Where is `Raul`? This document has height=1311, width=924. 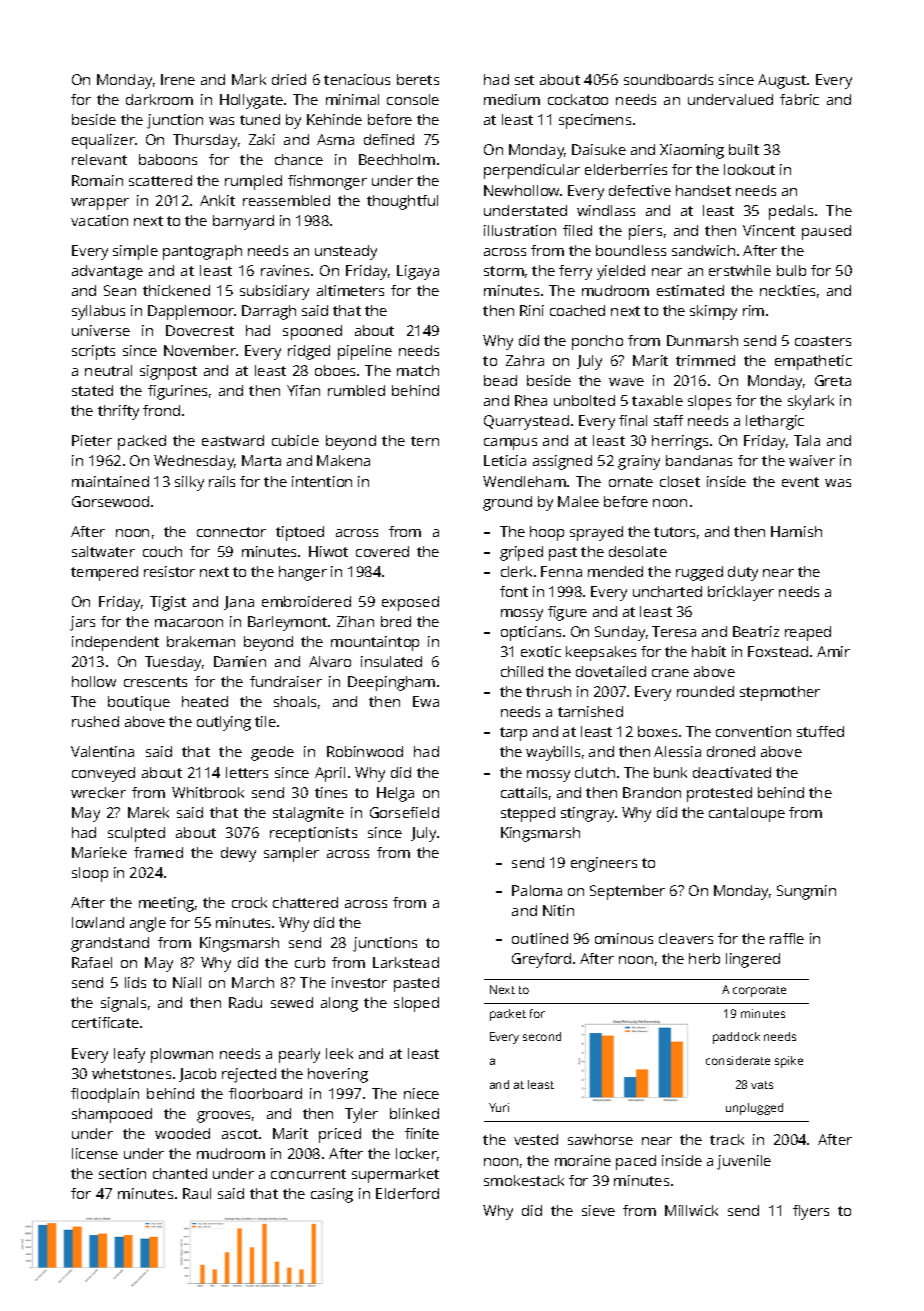
Raul is located at coordinates (197, 1193).
